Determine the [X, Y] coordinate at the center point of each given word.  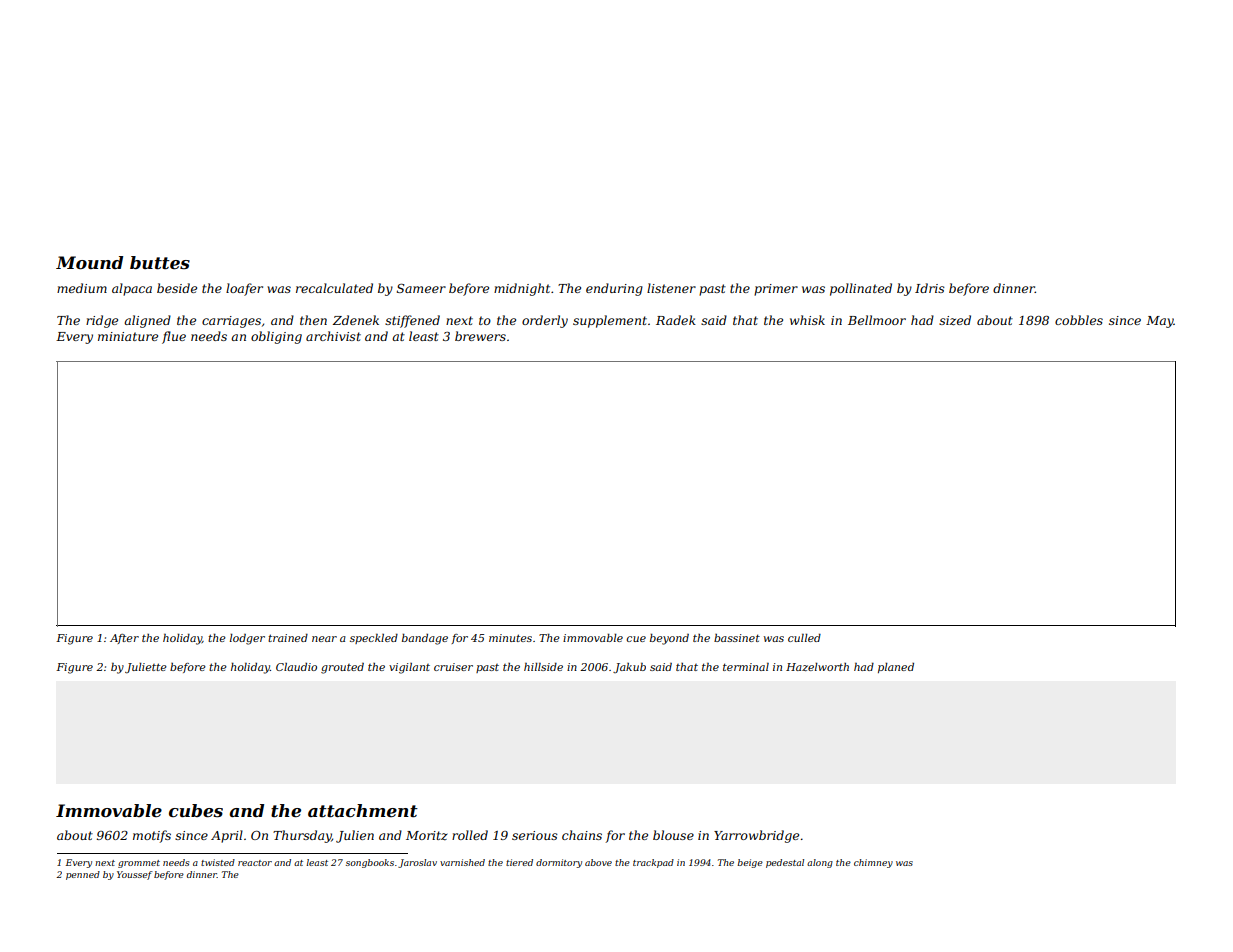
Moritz [427, 835]
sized [955, 320]
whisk [807, 320]
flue [174, 337]
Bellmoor [877, 320]
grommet [139, 864]
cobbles [1079, 320]
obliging [276, 337]
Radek [676, 320]
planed [896, 668]
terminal [746, 667]
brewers [480, 336]
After [124, 639]
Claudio [296, 667]
